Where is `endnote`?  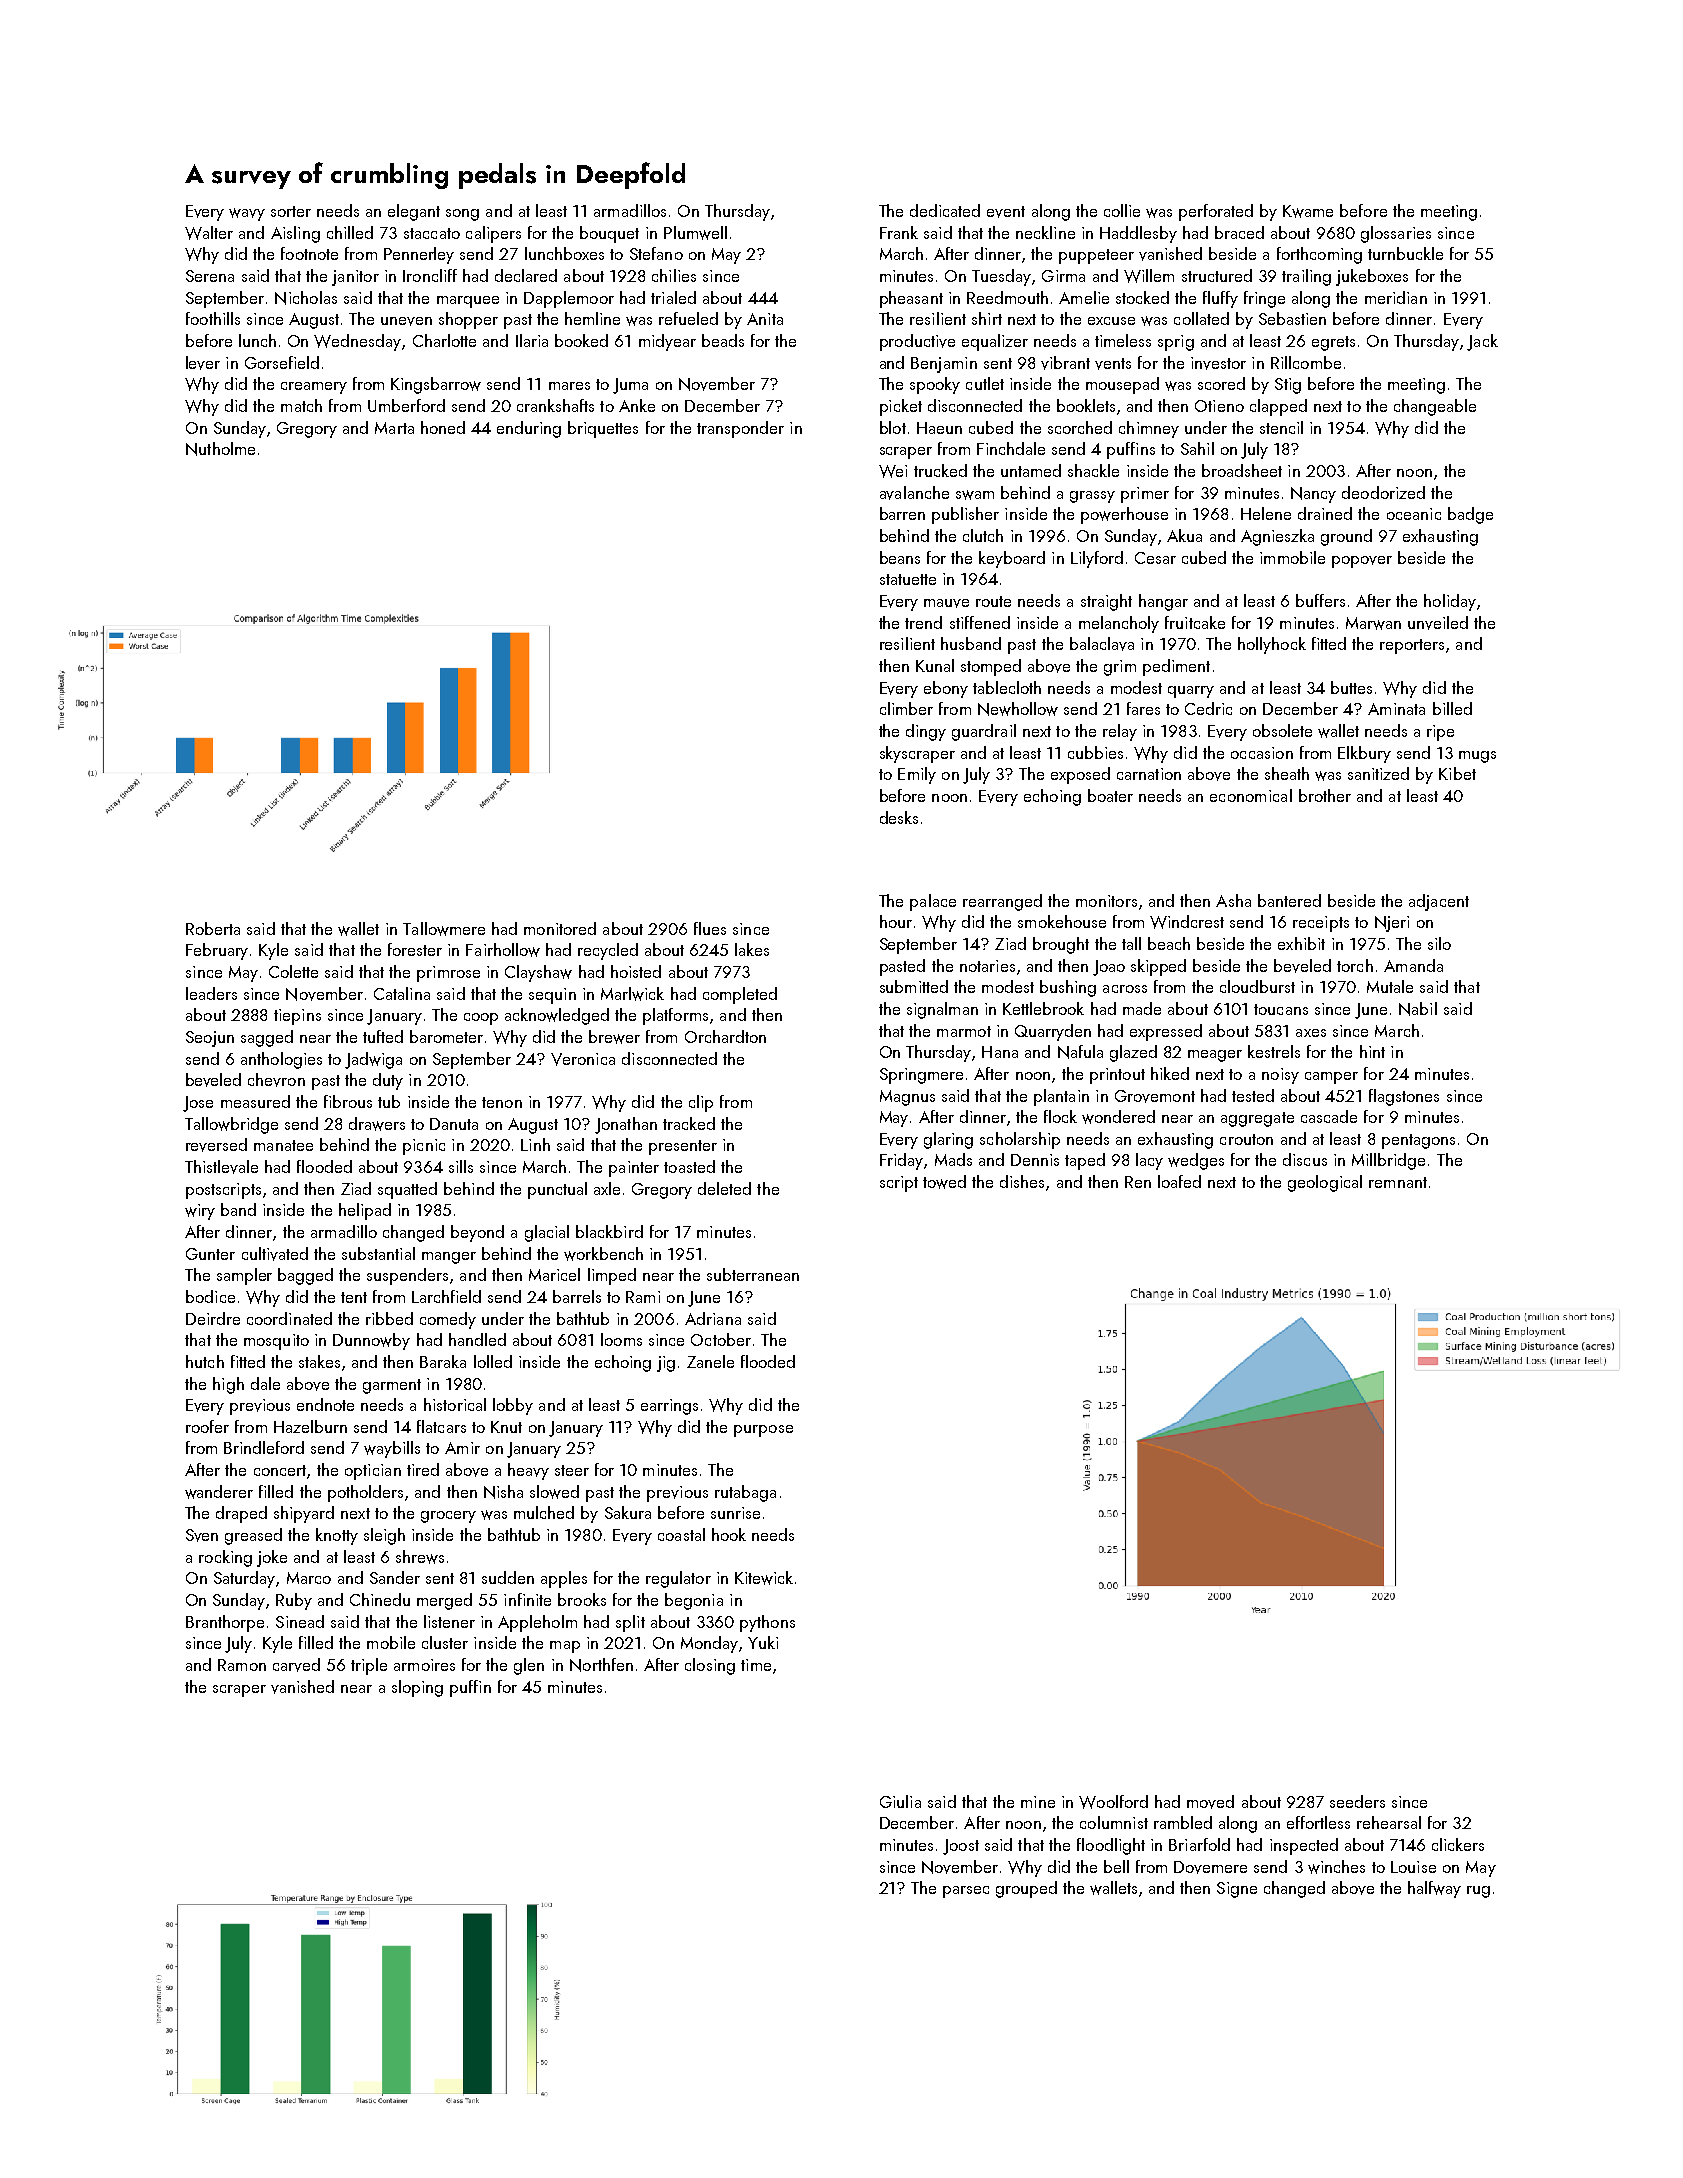
endnote is located at coordinates (325, 1404).
